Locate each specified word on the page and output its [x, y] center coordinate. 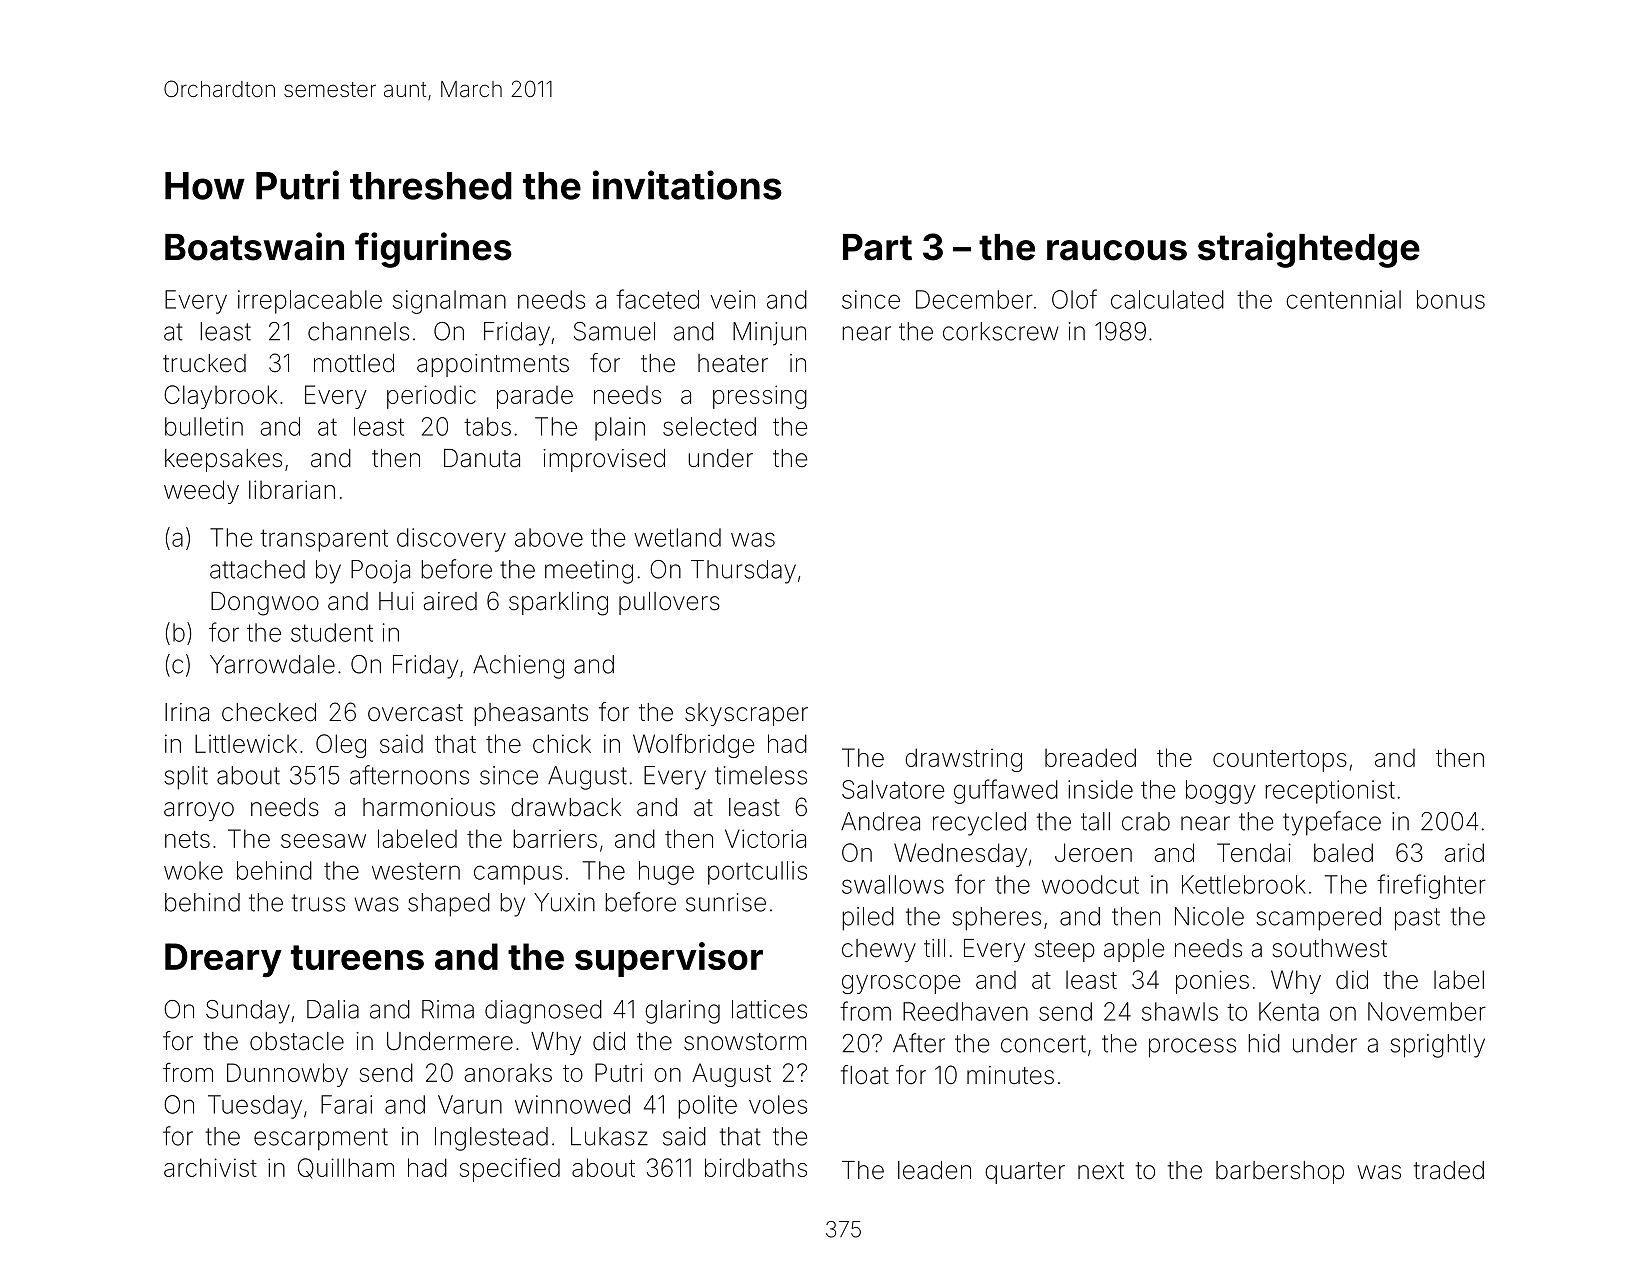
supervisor [669, 959]
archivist [210, 1167]
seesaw [323, 841]
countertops [1280, 761]
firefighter [1431, 886]
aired [450, 601]
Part [877, 247]
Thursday [743, 572]
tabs [487, 426]
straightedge [1309, 250]
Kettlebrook [1244, 884]
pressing [760, 397]
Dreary [223, 960]
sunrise [726, 902]
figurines [433, 250]
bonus [1451, 299]
